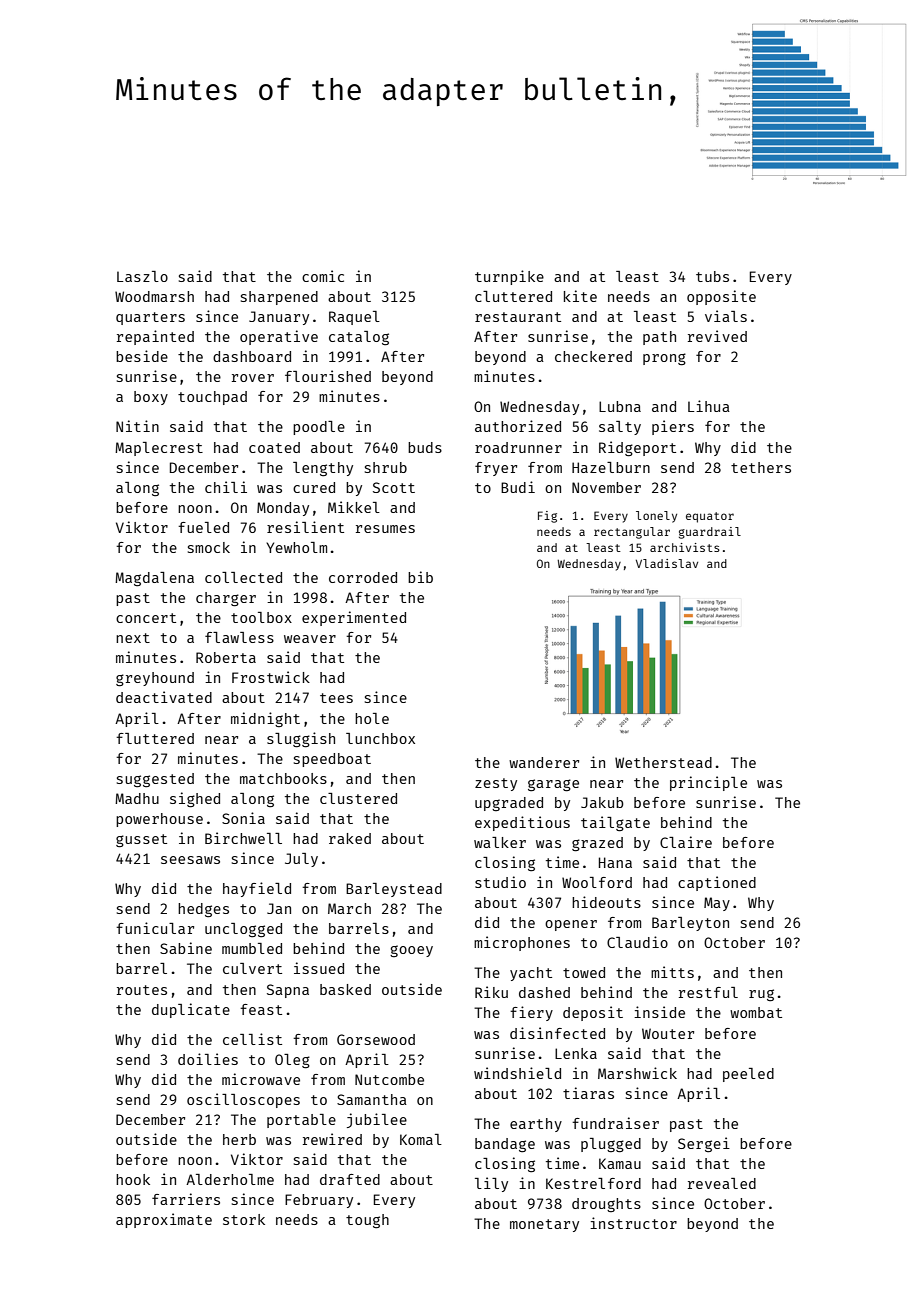 The width and height of the document is (924, 1308). Describe the element at coordinates (380, 738) in the document. I see `lunchbox` at that location.
